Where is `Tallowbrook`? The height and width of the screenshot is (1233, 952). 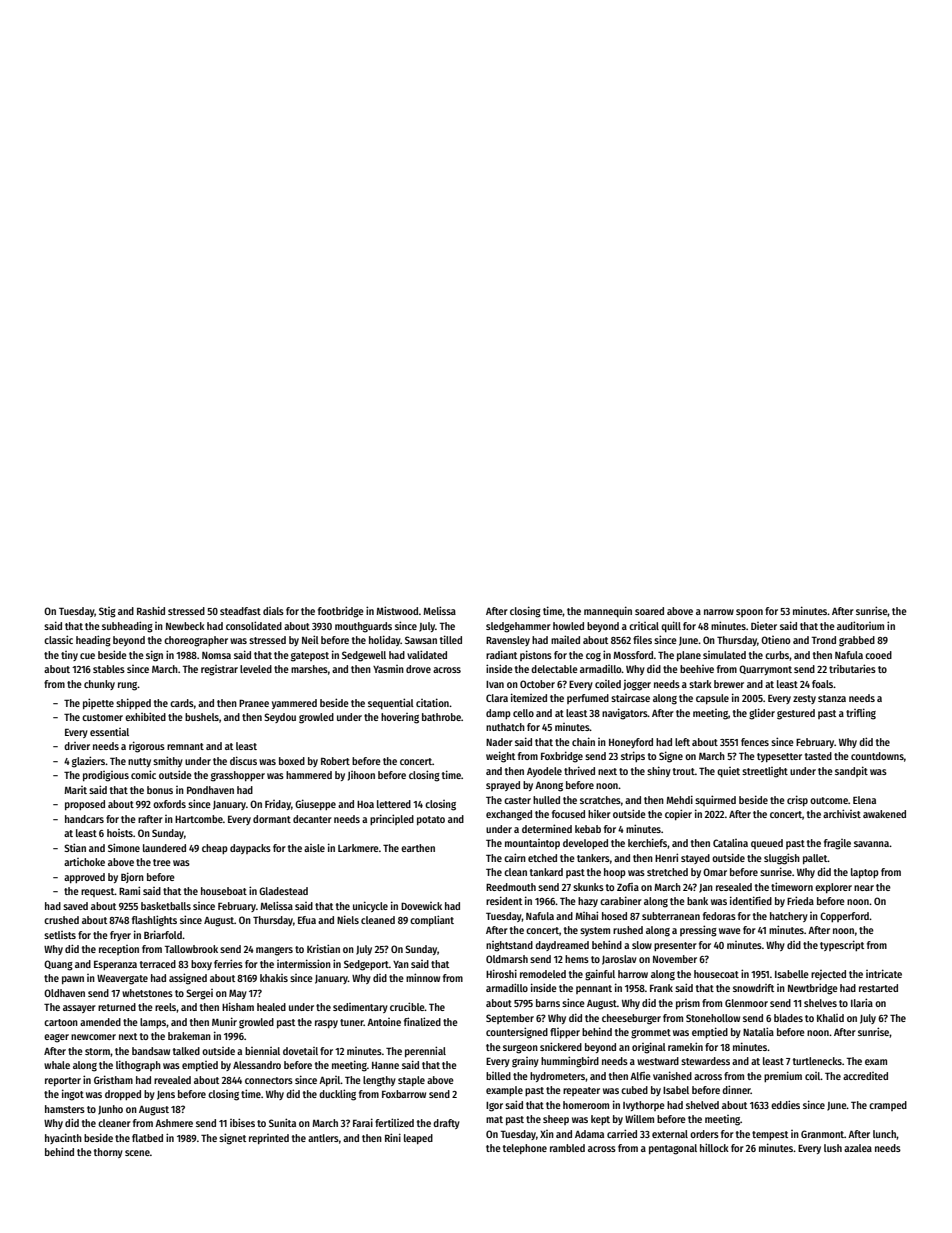 Tallowbrook is located at coordinates (191, 949).
